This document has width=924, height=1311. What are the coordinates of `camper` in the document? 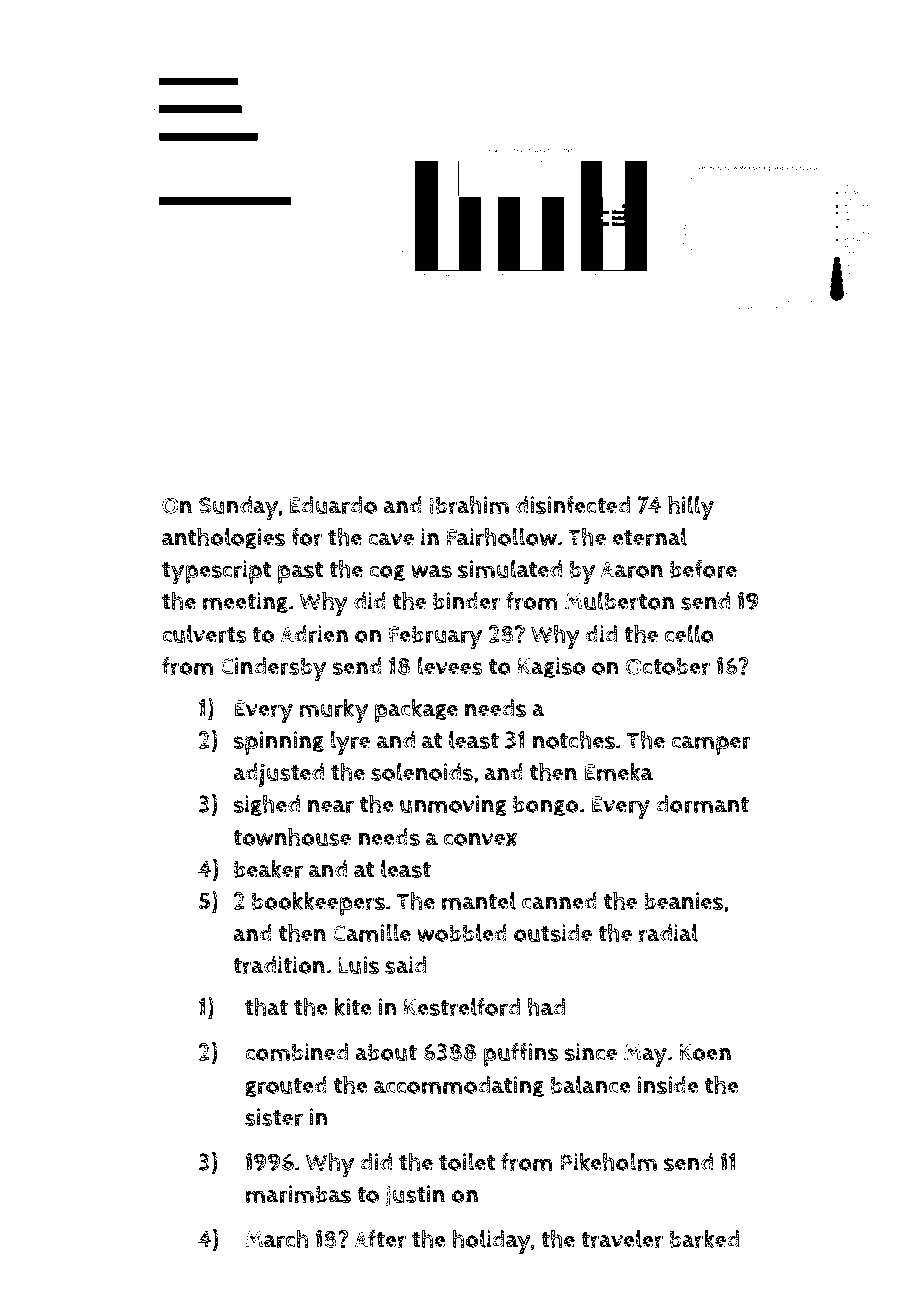 It's located at (711, 745).
